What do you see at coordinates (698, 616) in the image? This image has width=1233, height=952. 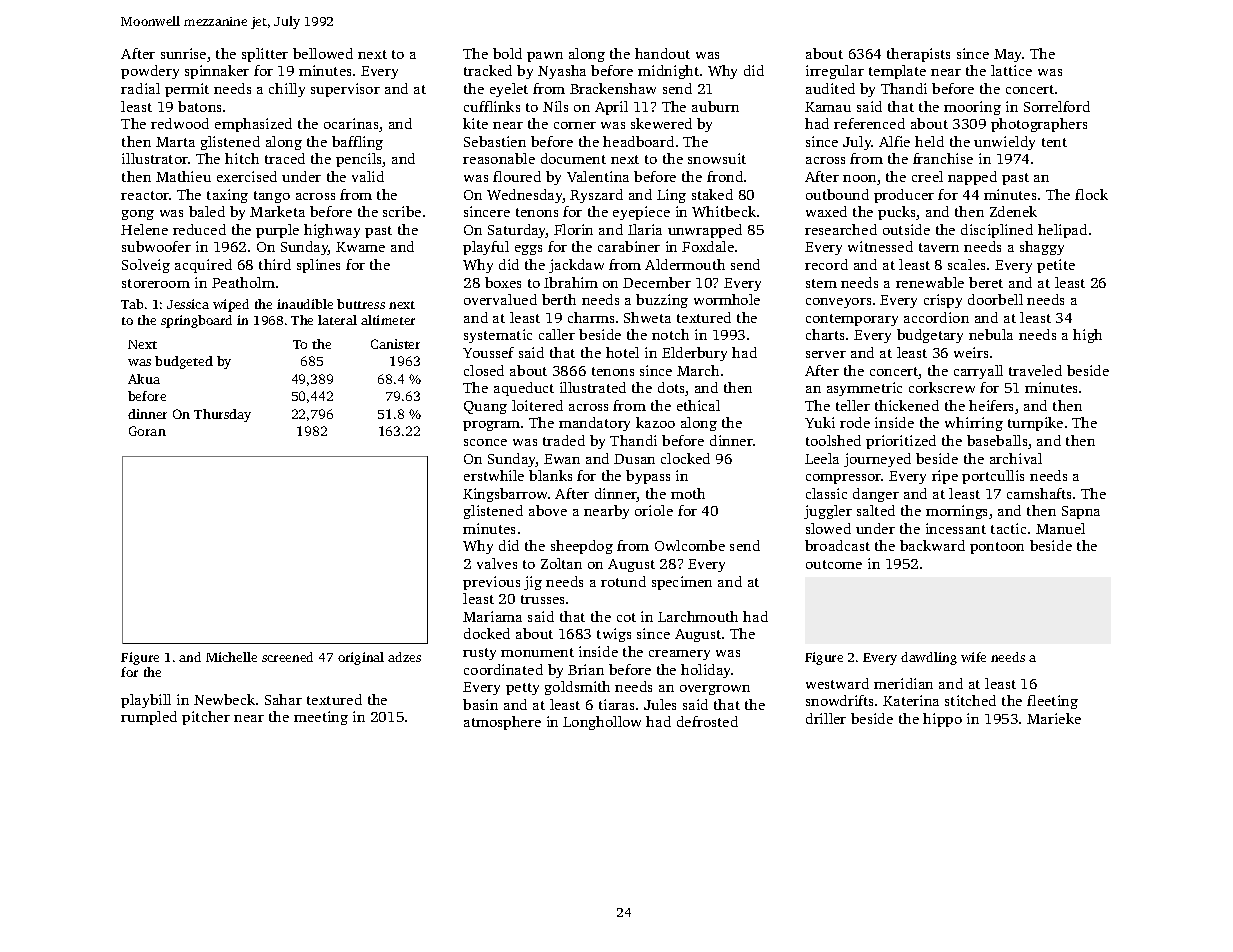 I see `Larchmouth` at bounding box center [698, 616].
